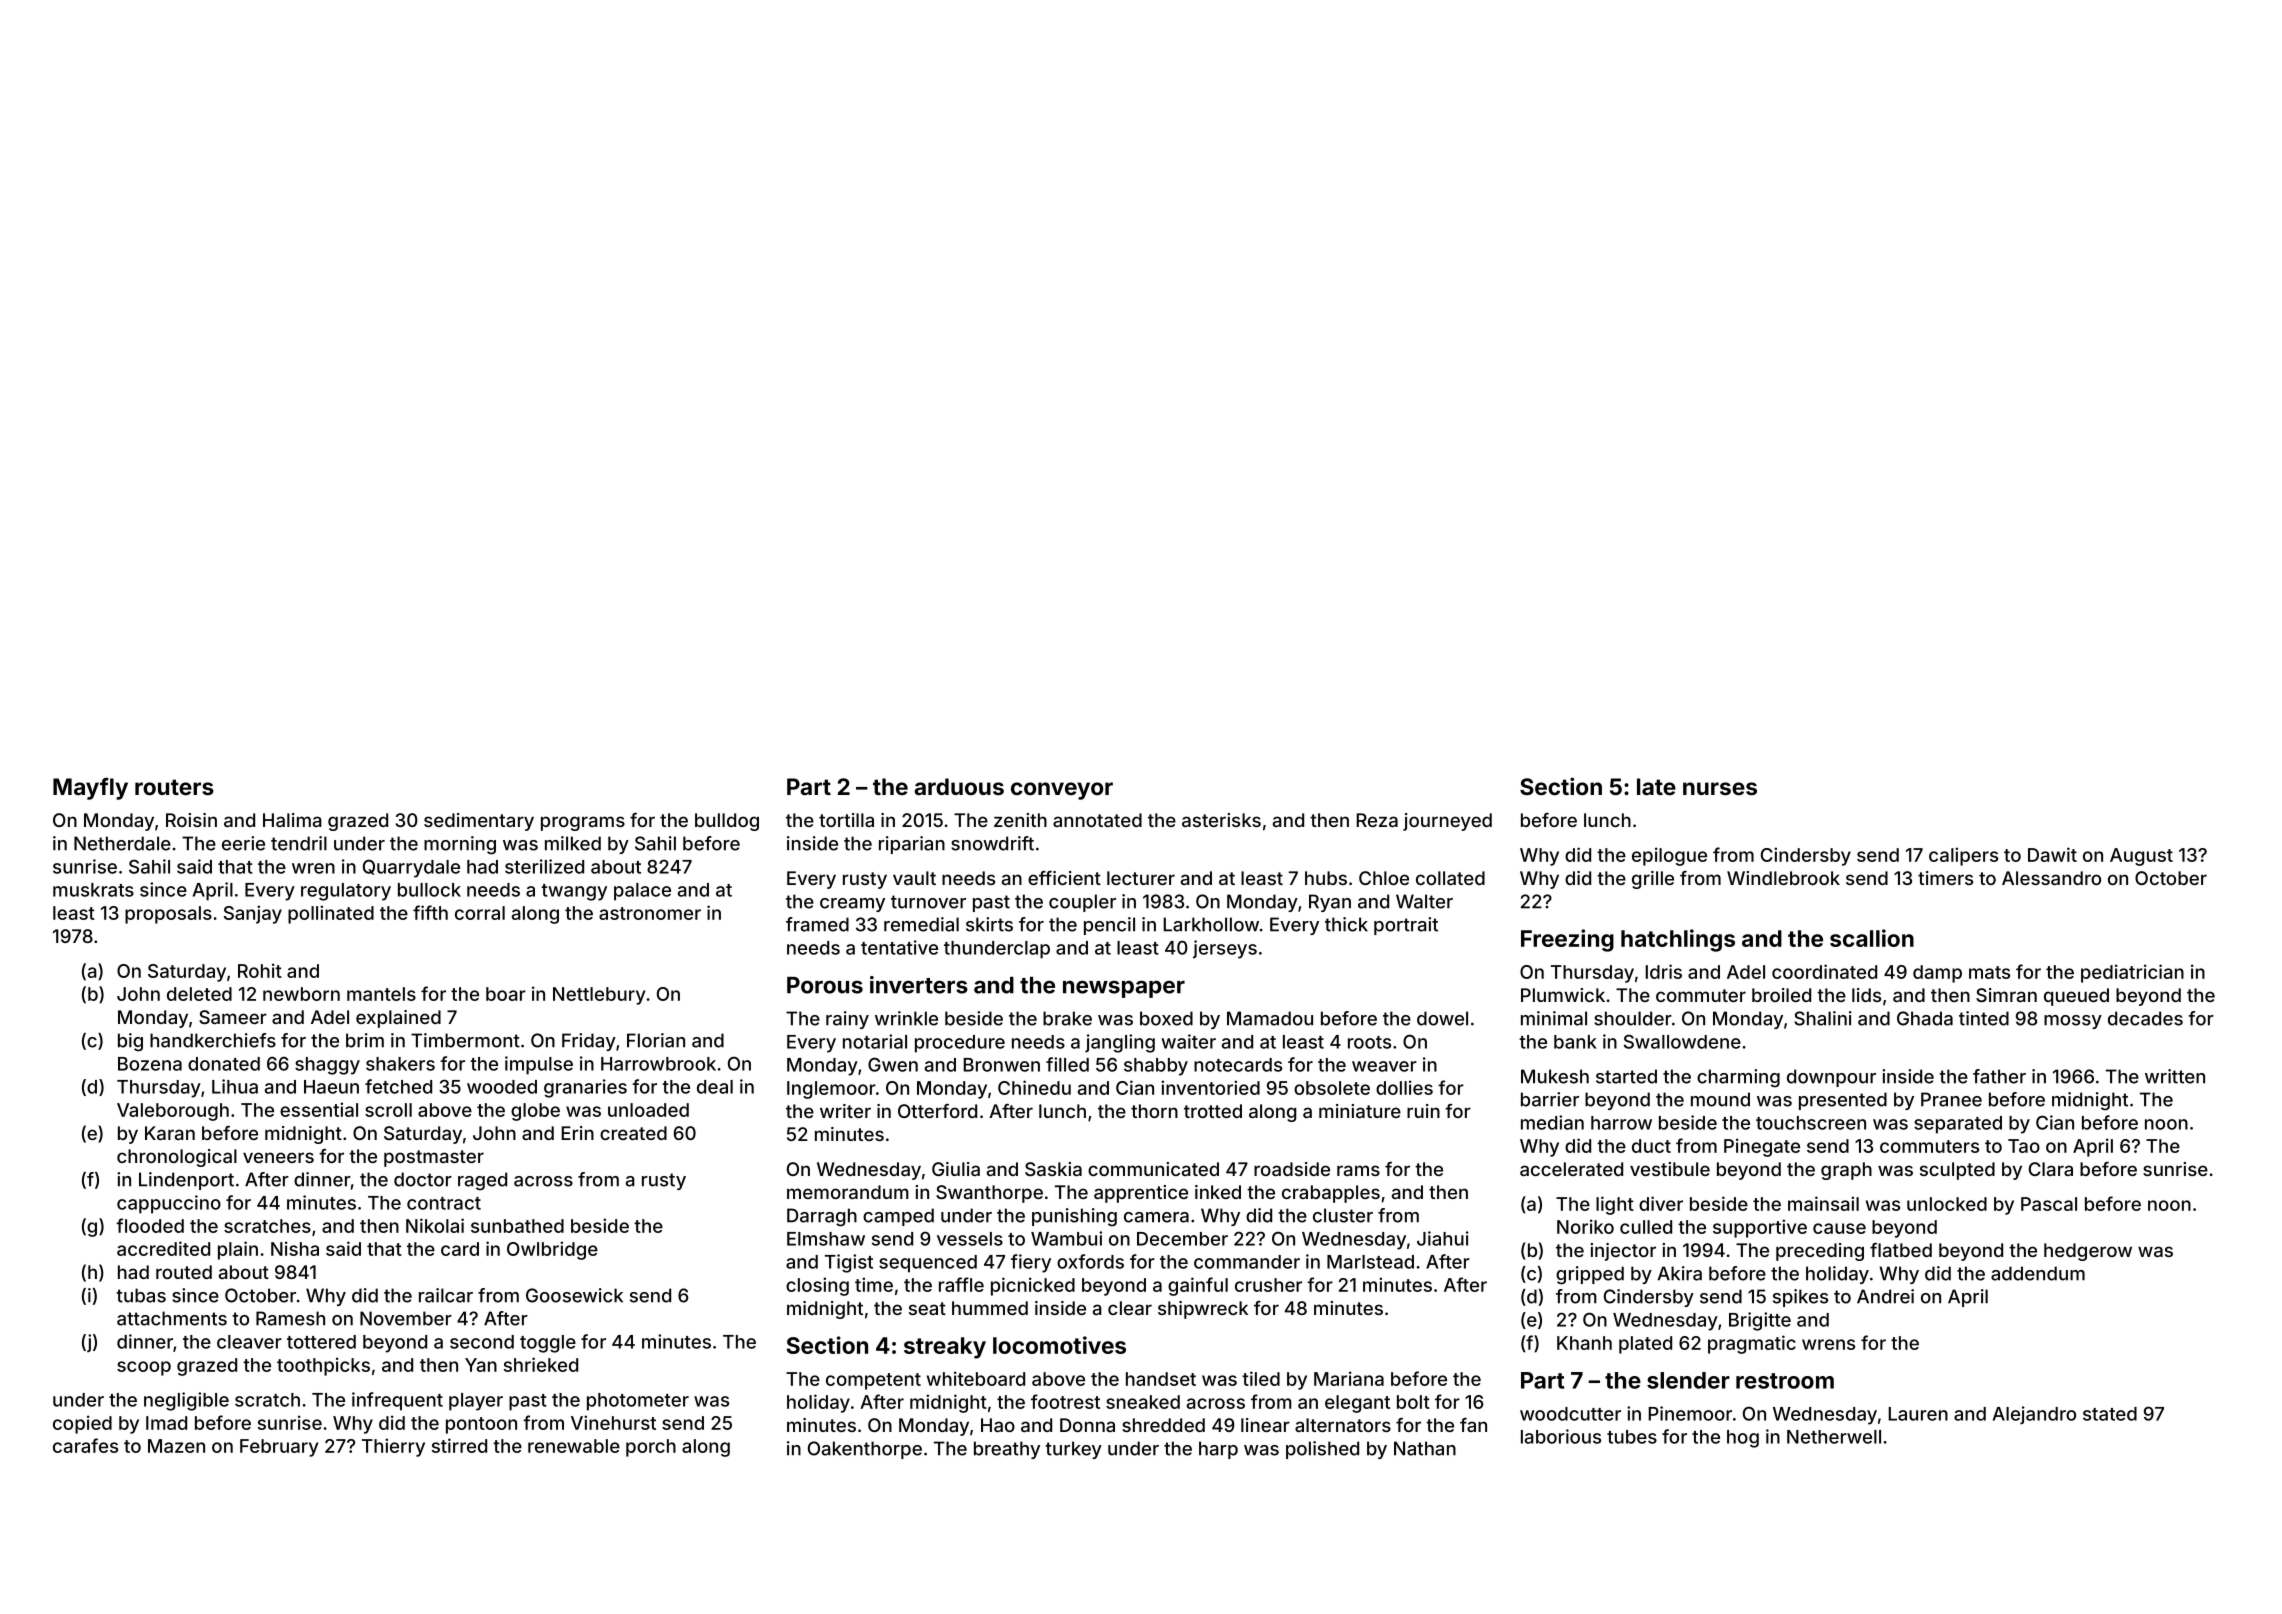 This document has width=2282, height=1614. What do you see at coordinates (1349, 1378) in the document?
I see `Mariana` at bounding box center [1349, 1378].
